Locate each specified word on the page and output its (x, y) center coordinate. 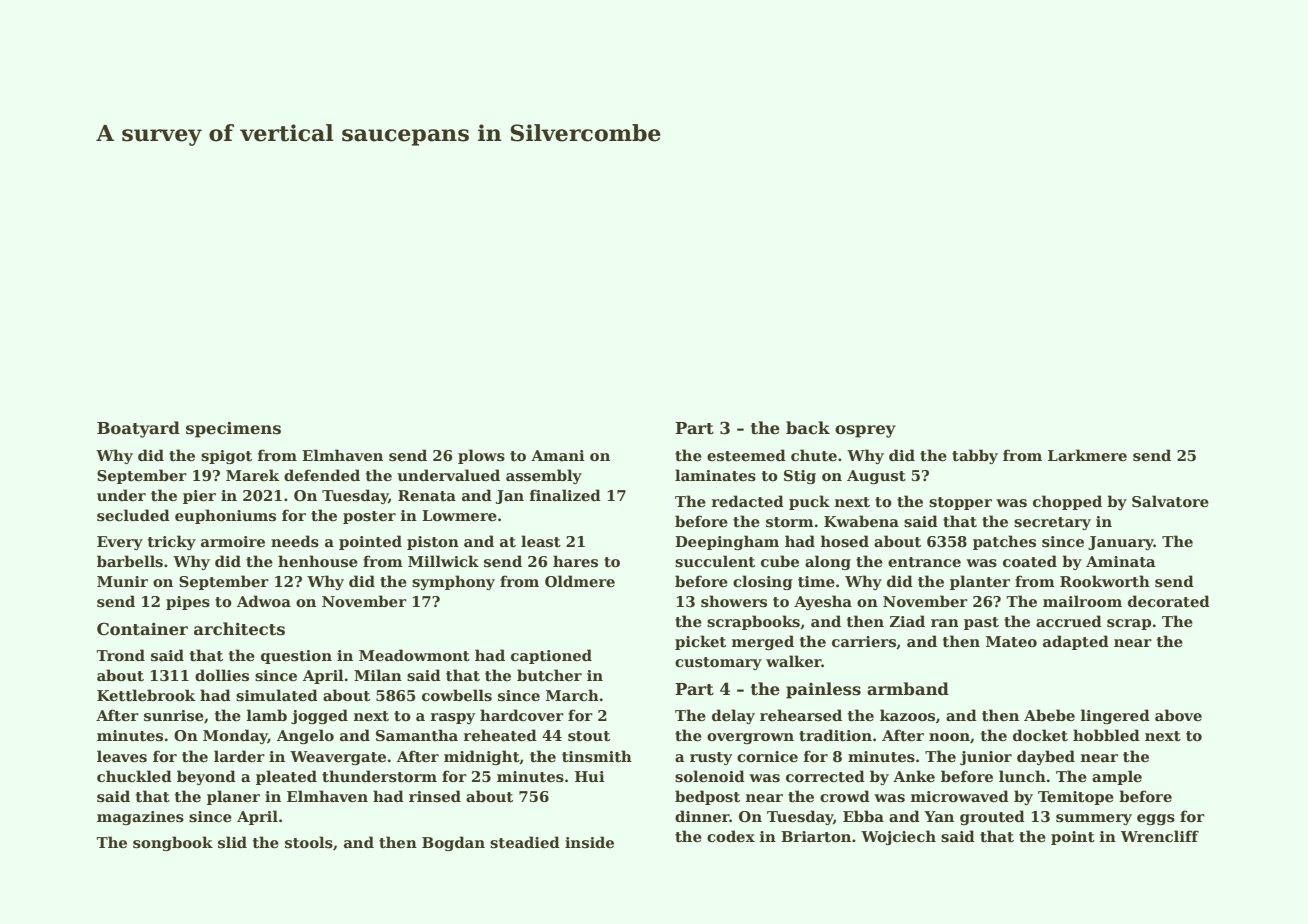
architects (239, 629)
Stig (800, 477)
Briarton (816, 836)
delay (733, 716)
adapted (1076, 642)
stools (309, 842)
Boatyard (138, 429)
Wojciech (898, 837)
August (876, 477)
